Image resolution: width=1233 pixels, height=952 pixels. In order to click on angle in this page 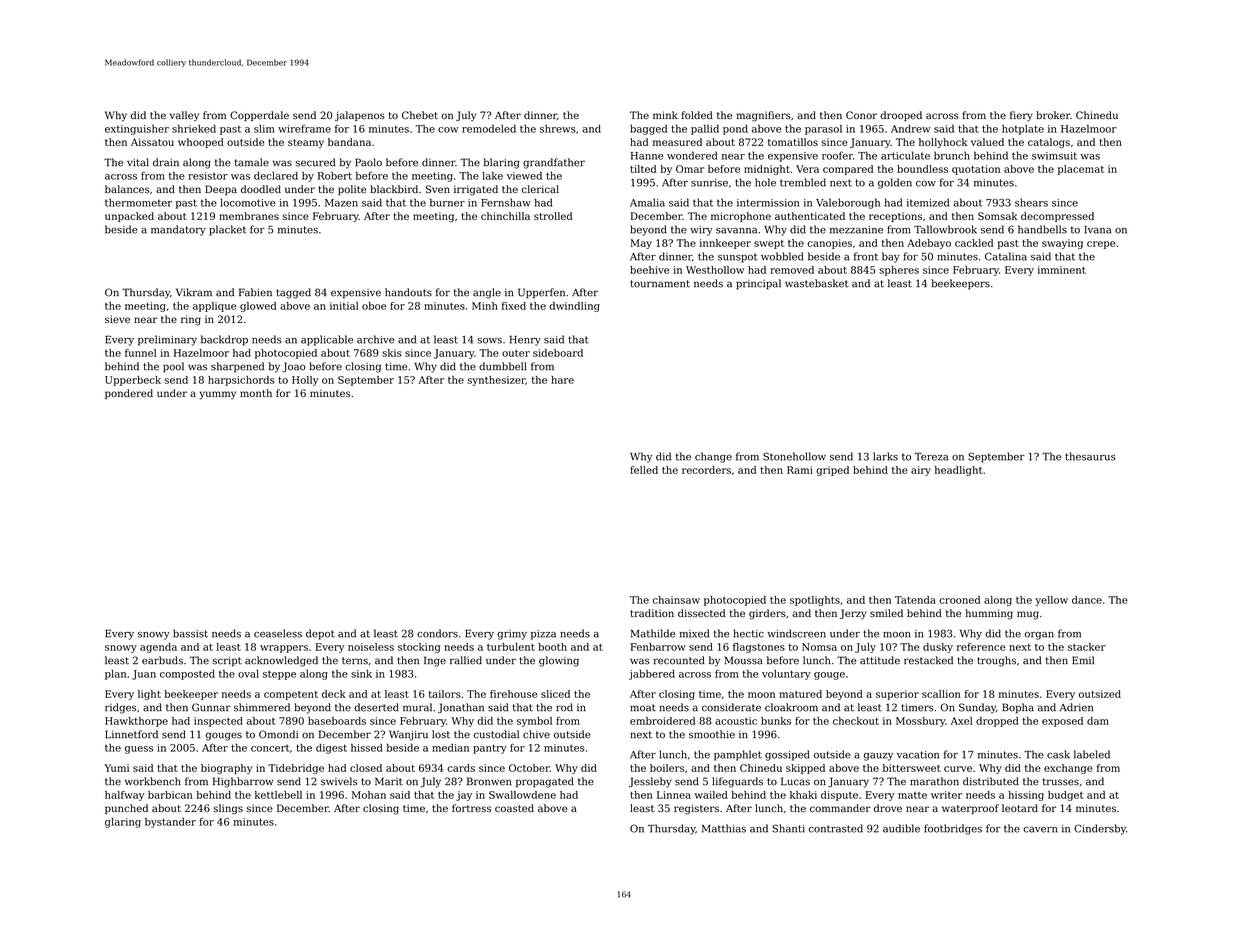, I will do `click(487, 293)`.
